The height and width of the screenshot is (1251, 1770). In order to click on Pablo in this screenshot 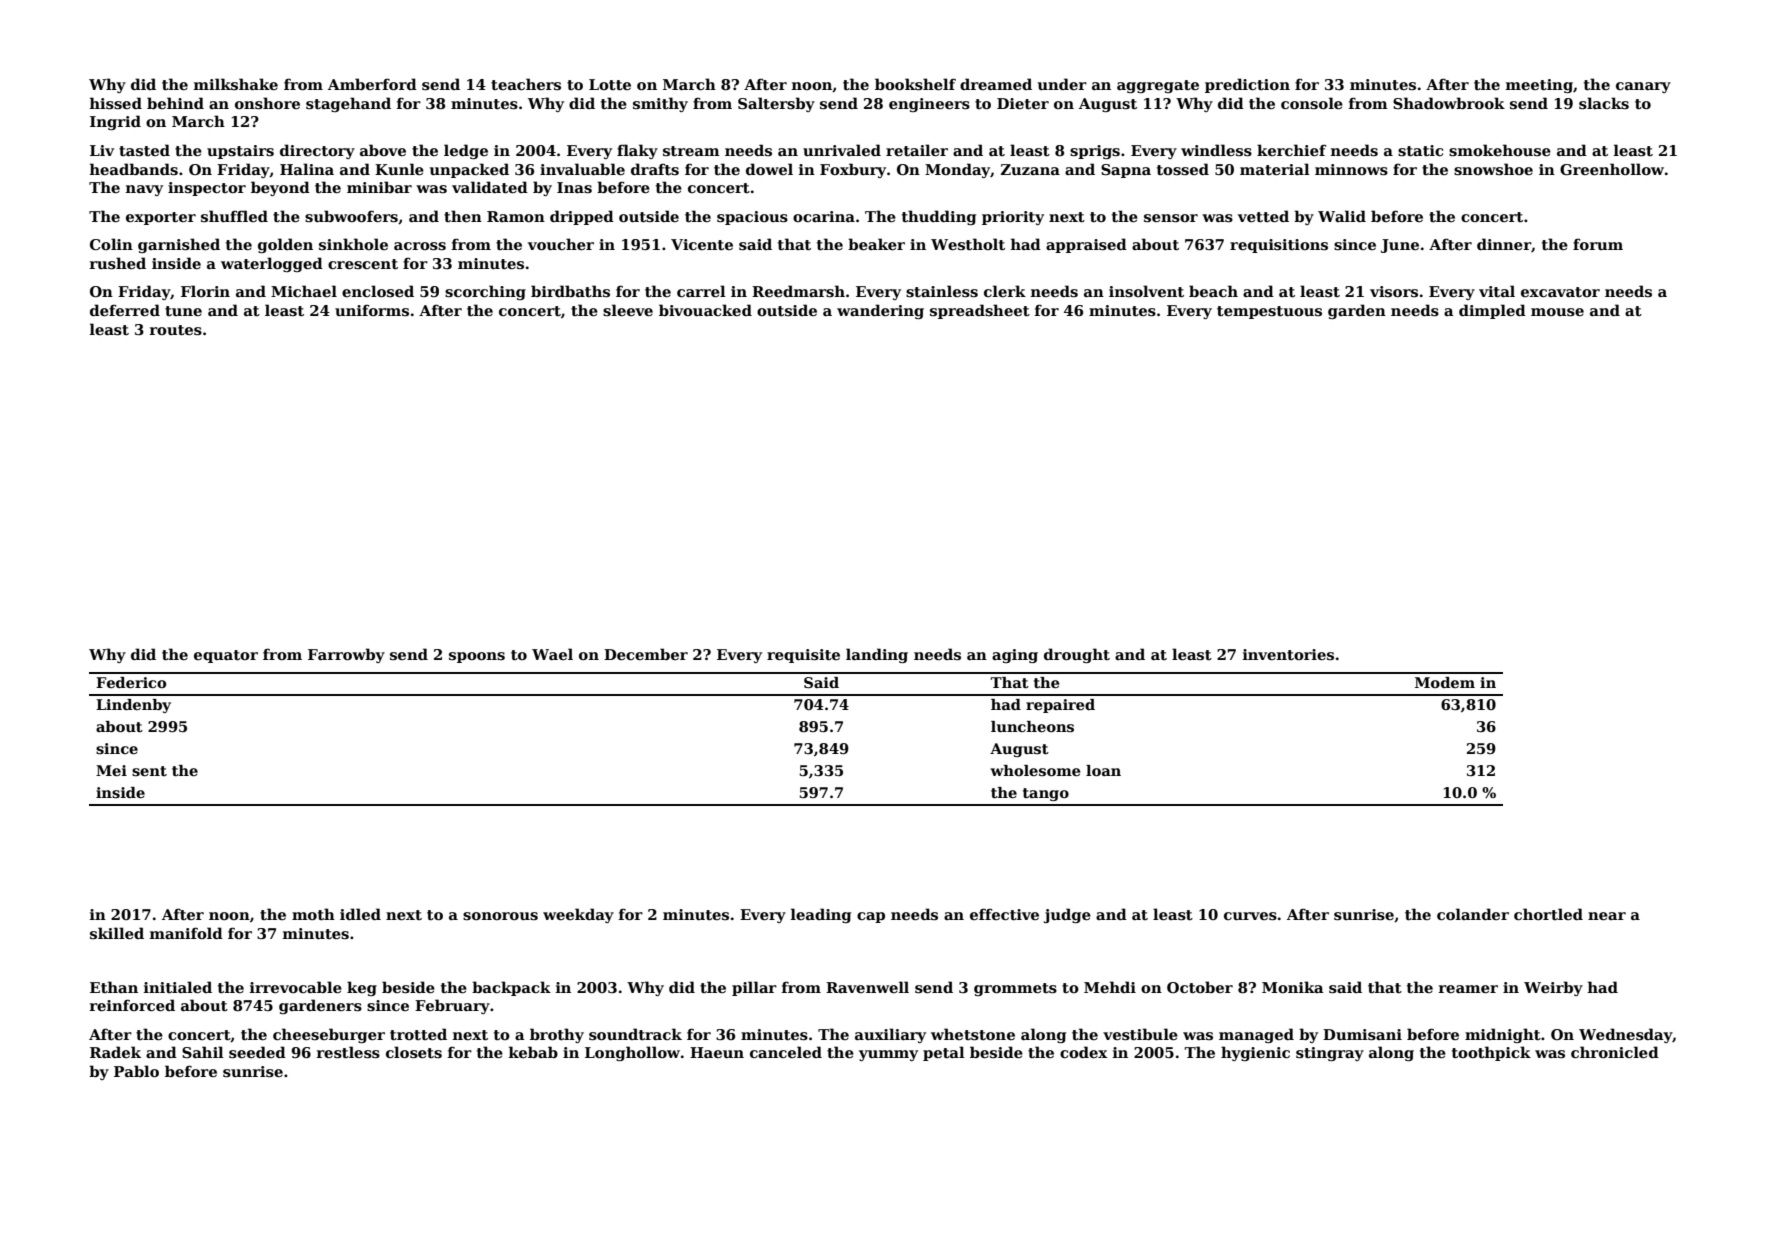, I will do `click(136, 1071)`.
